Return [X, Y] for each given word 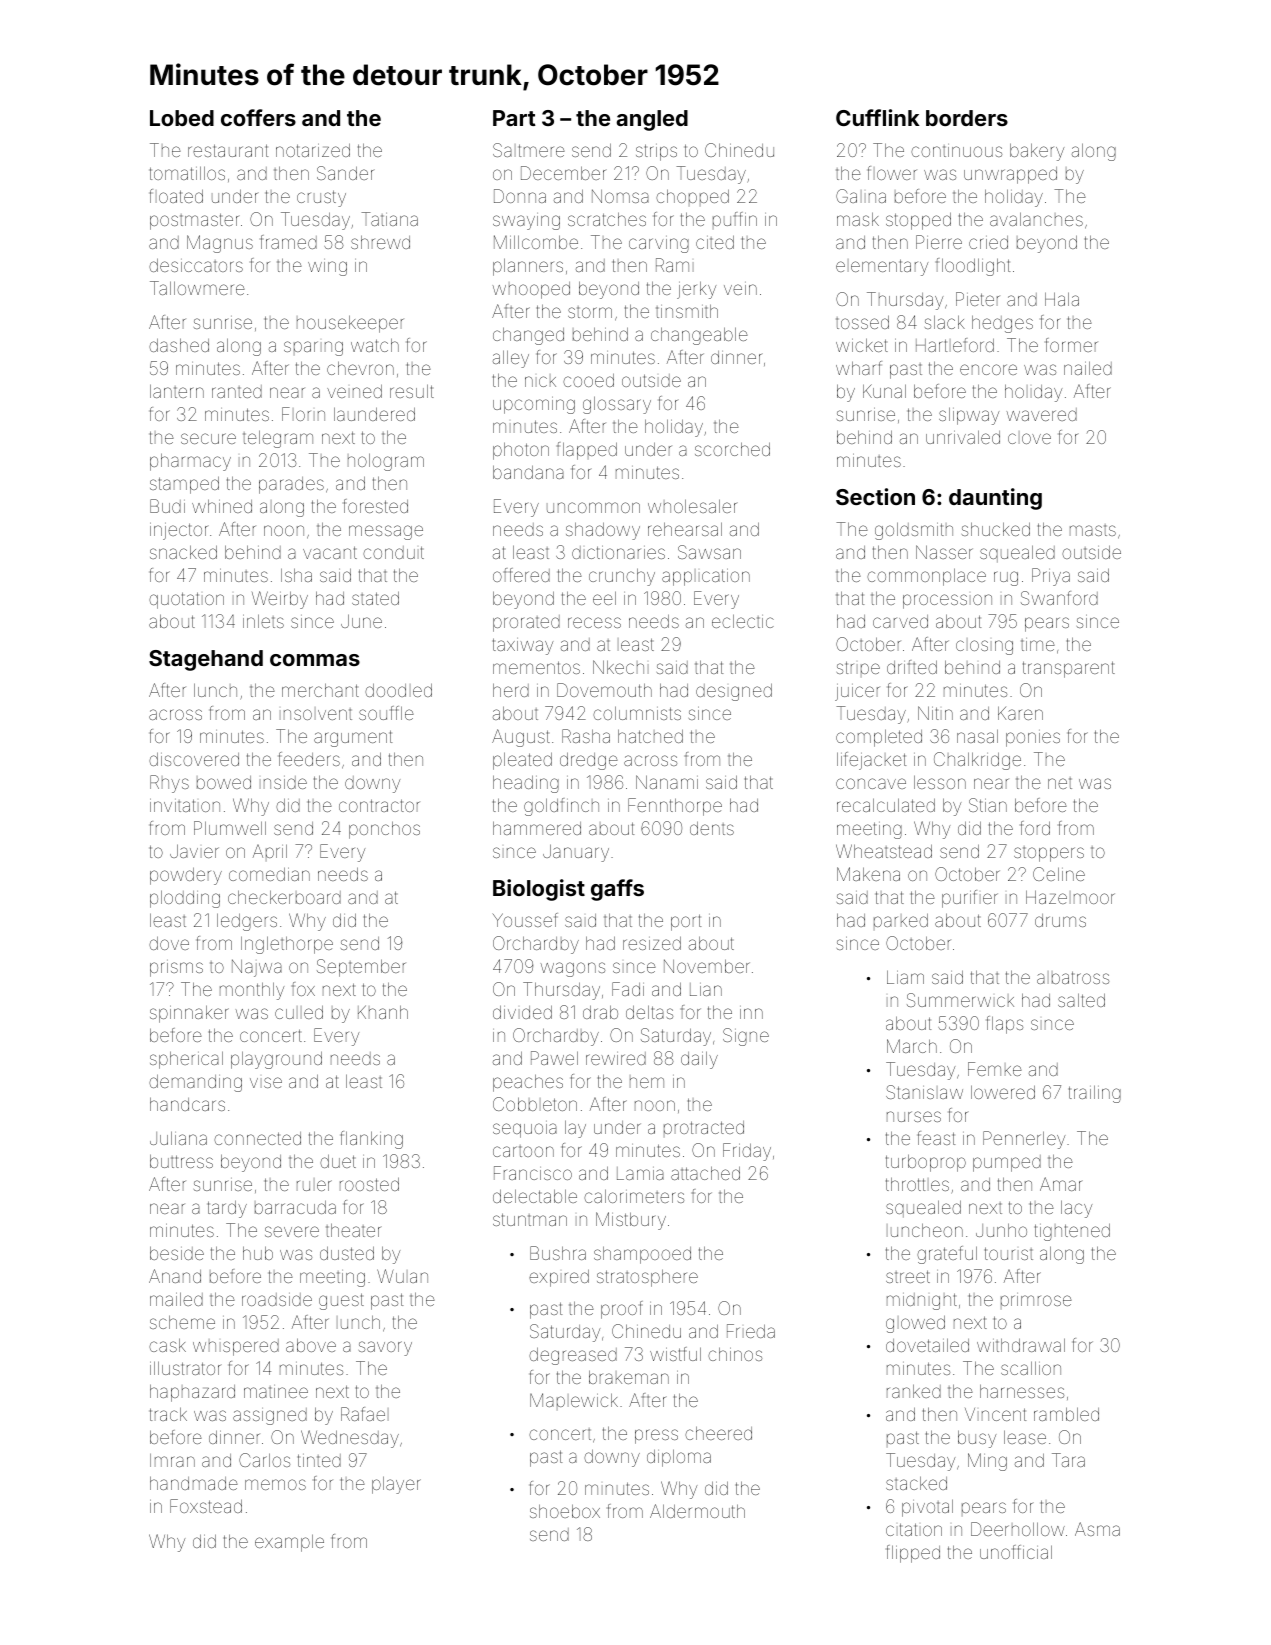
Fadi [628, 989]
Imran [172, 1460]
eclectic [743, 621]
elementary [882, 267]
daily [699, 1060]
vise [266, 1082]
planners [528, 267]
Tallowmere [197, 288]
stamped [184, 485]
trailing [1095, 1094]
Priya [1051, 577]
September [361, 968]
